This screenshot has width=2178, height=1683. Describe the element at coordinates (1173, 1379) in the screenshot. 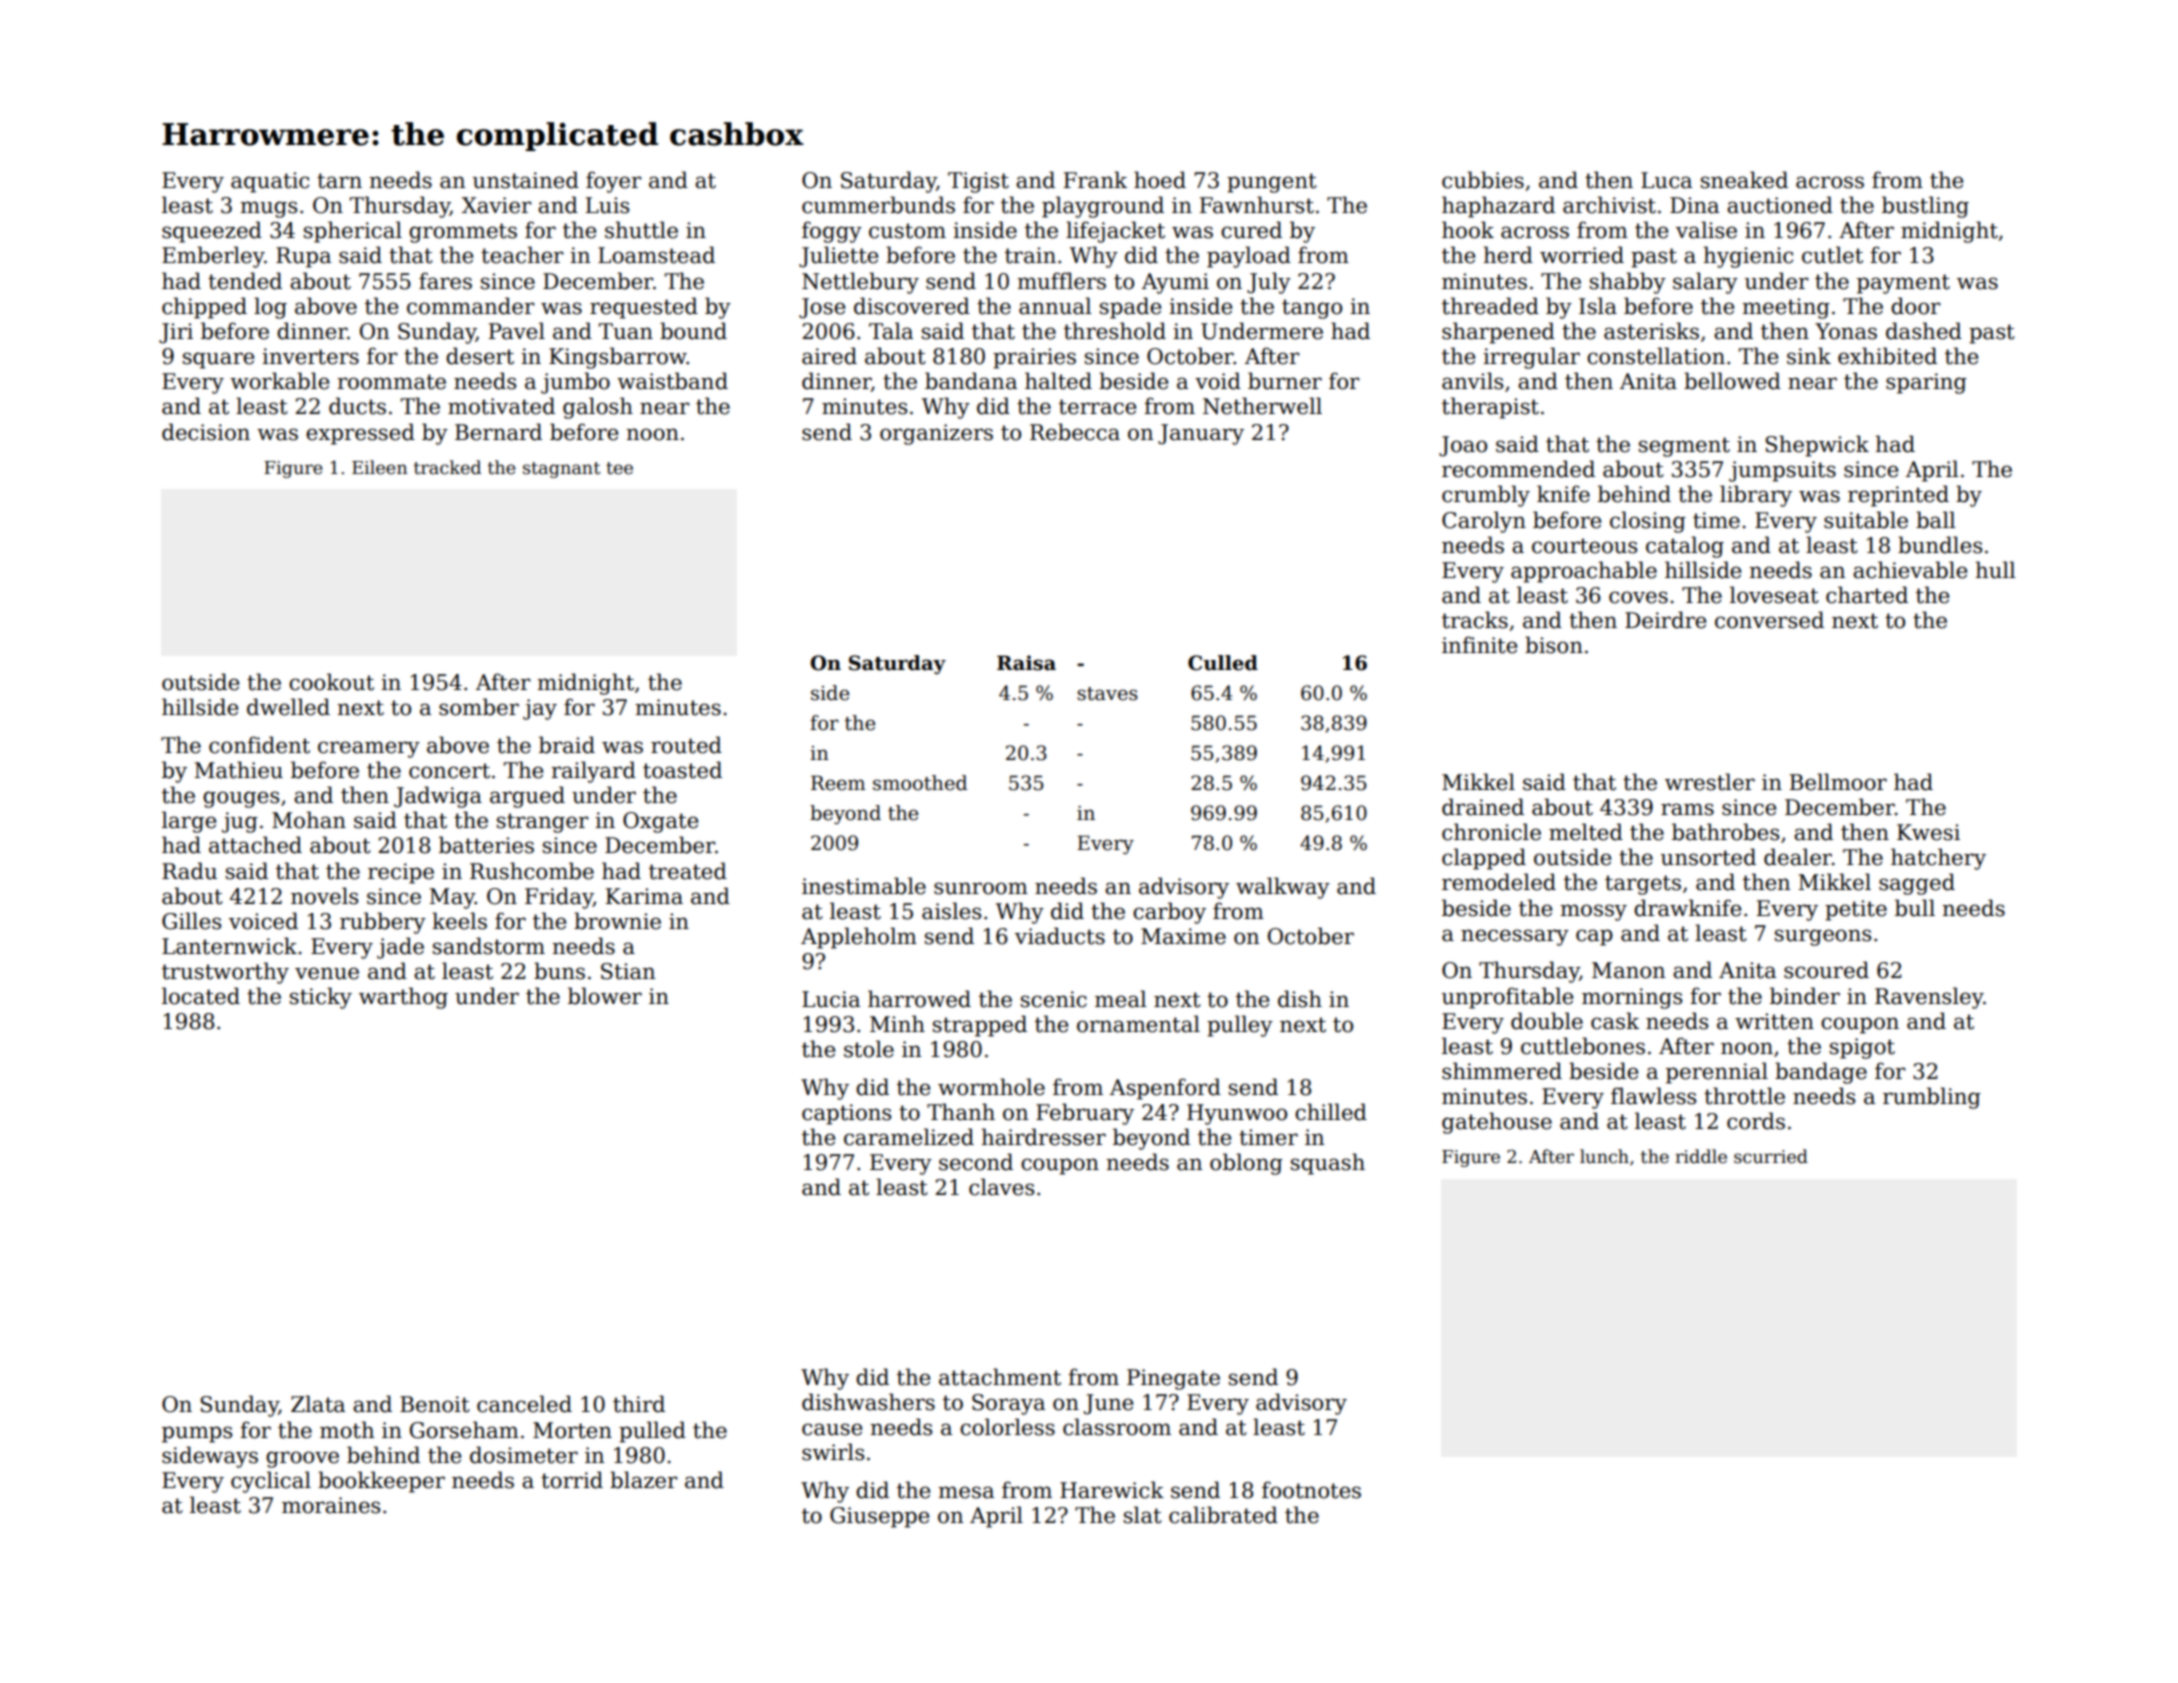

I see `Pinegate` at that location.
